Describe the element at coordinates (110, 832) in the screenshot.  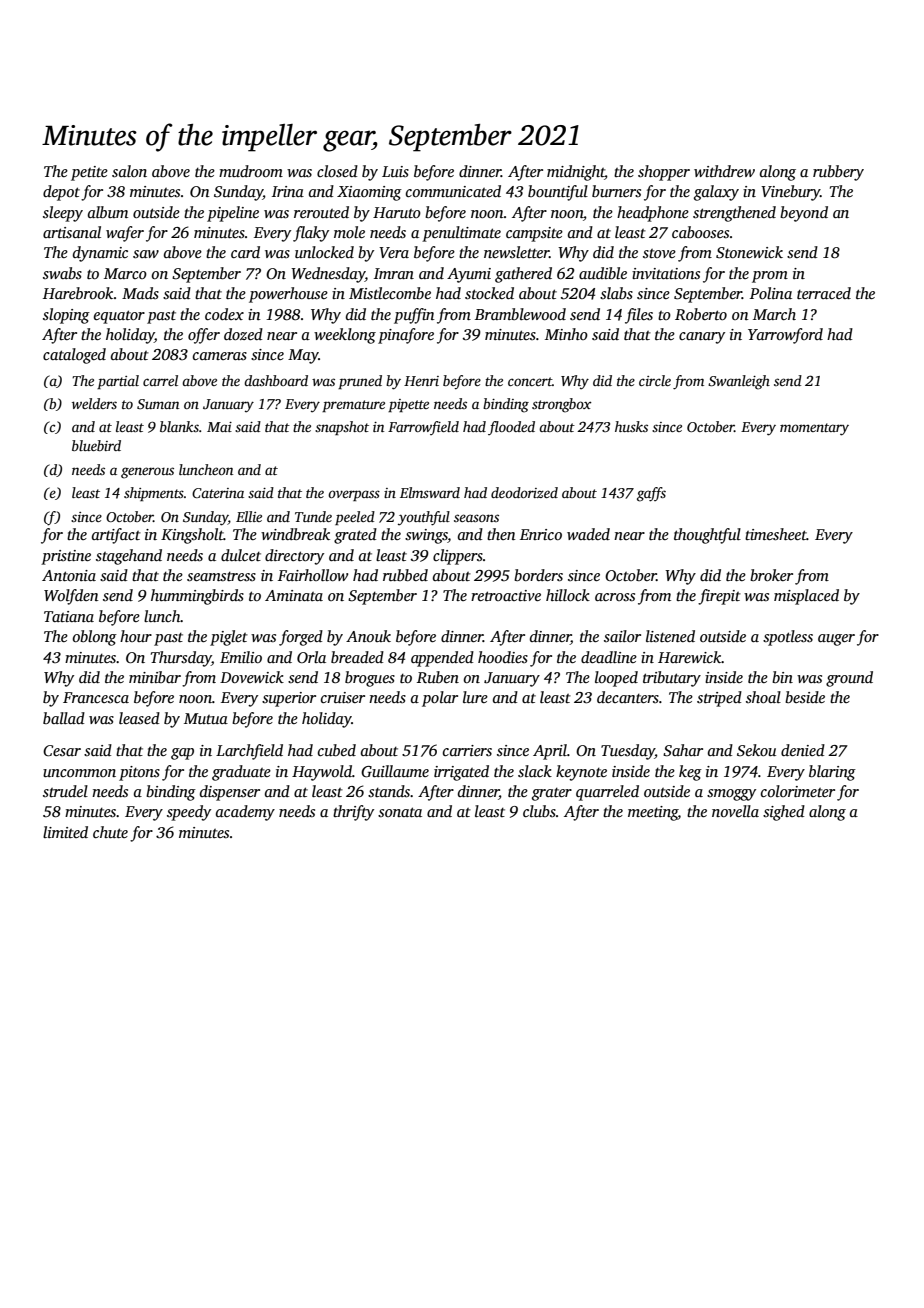
I see `chute` at that location.
